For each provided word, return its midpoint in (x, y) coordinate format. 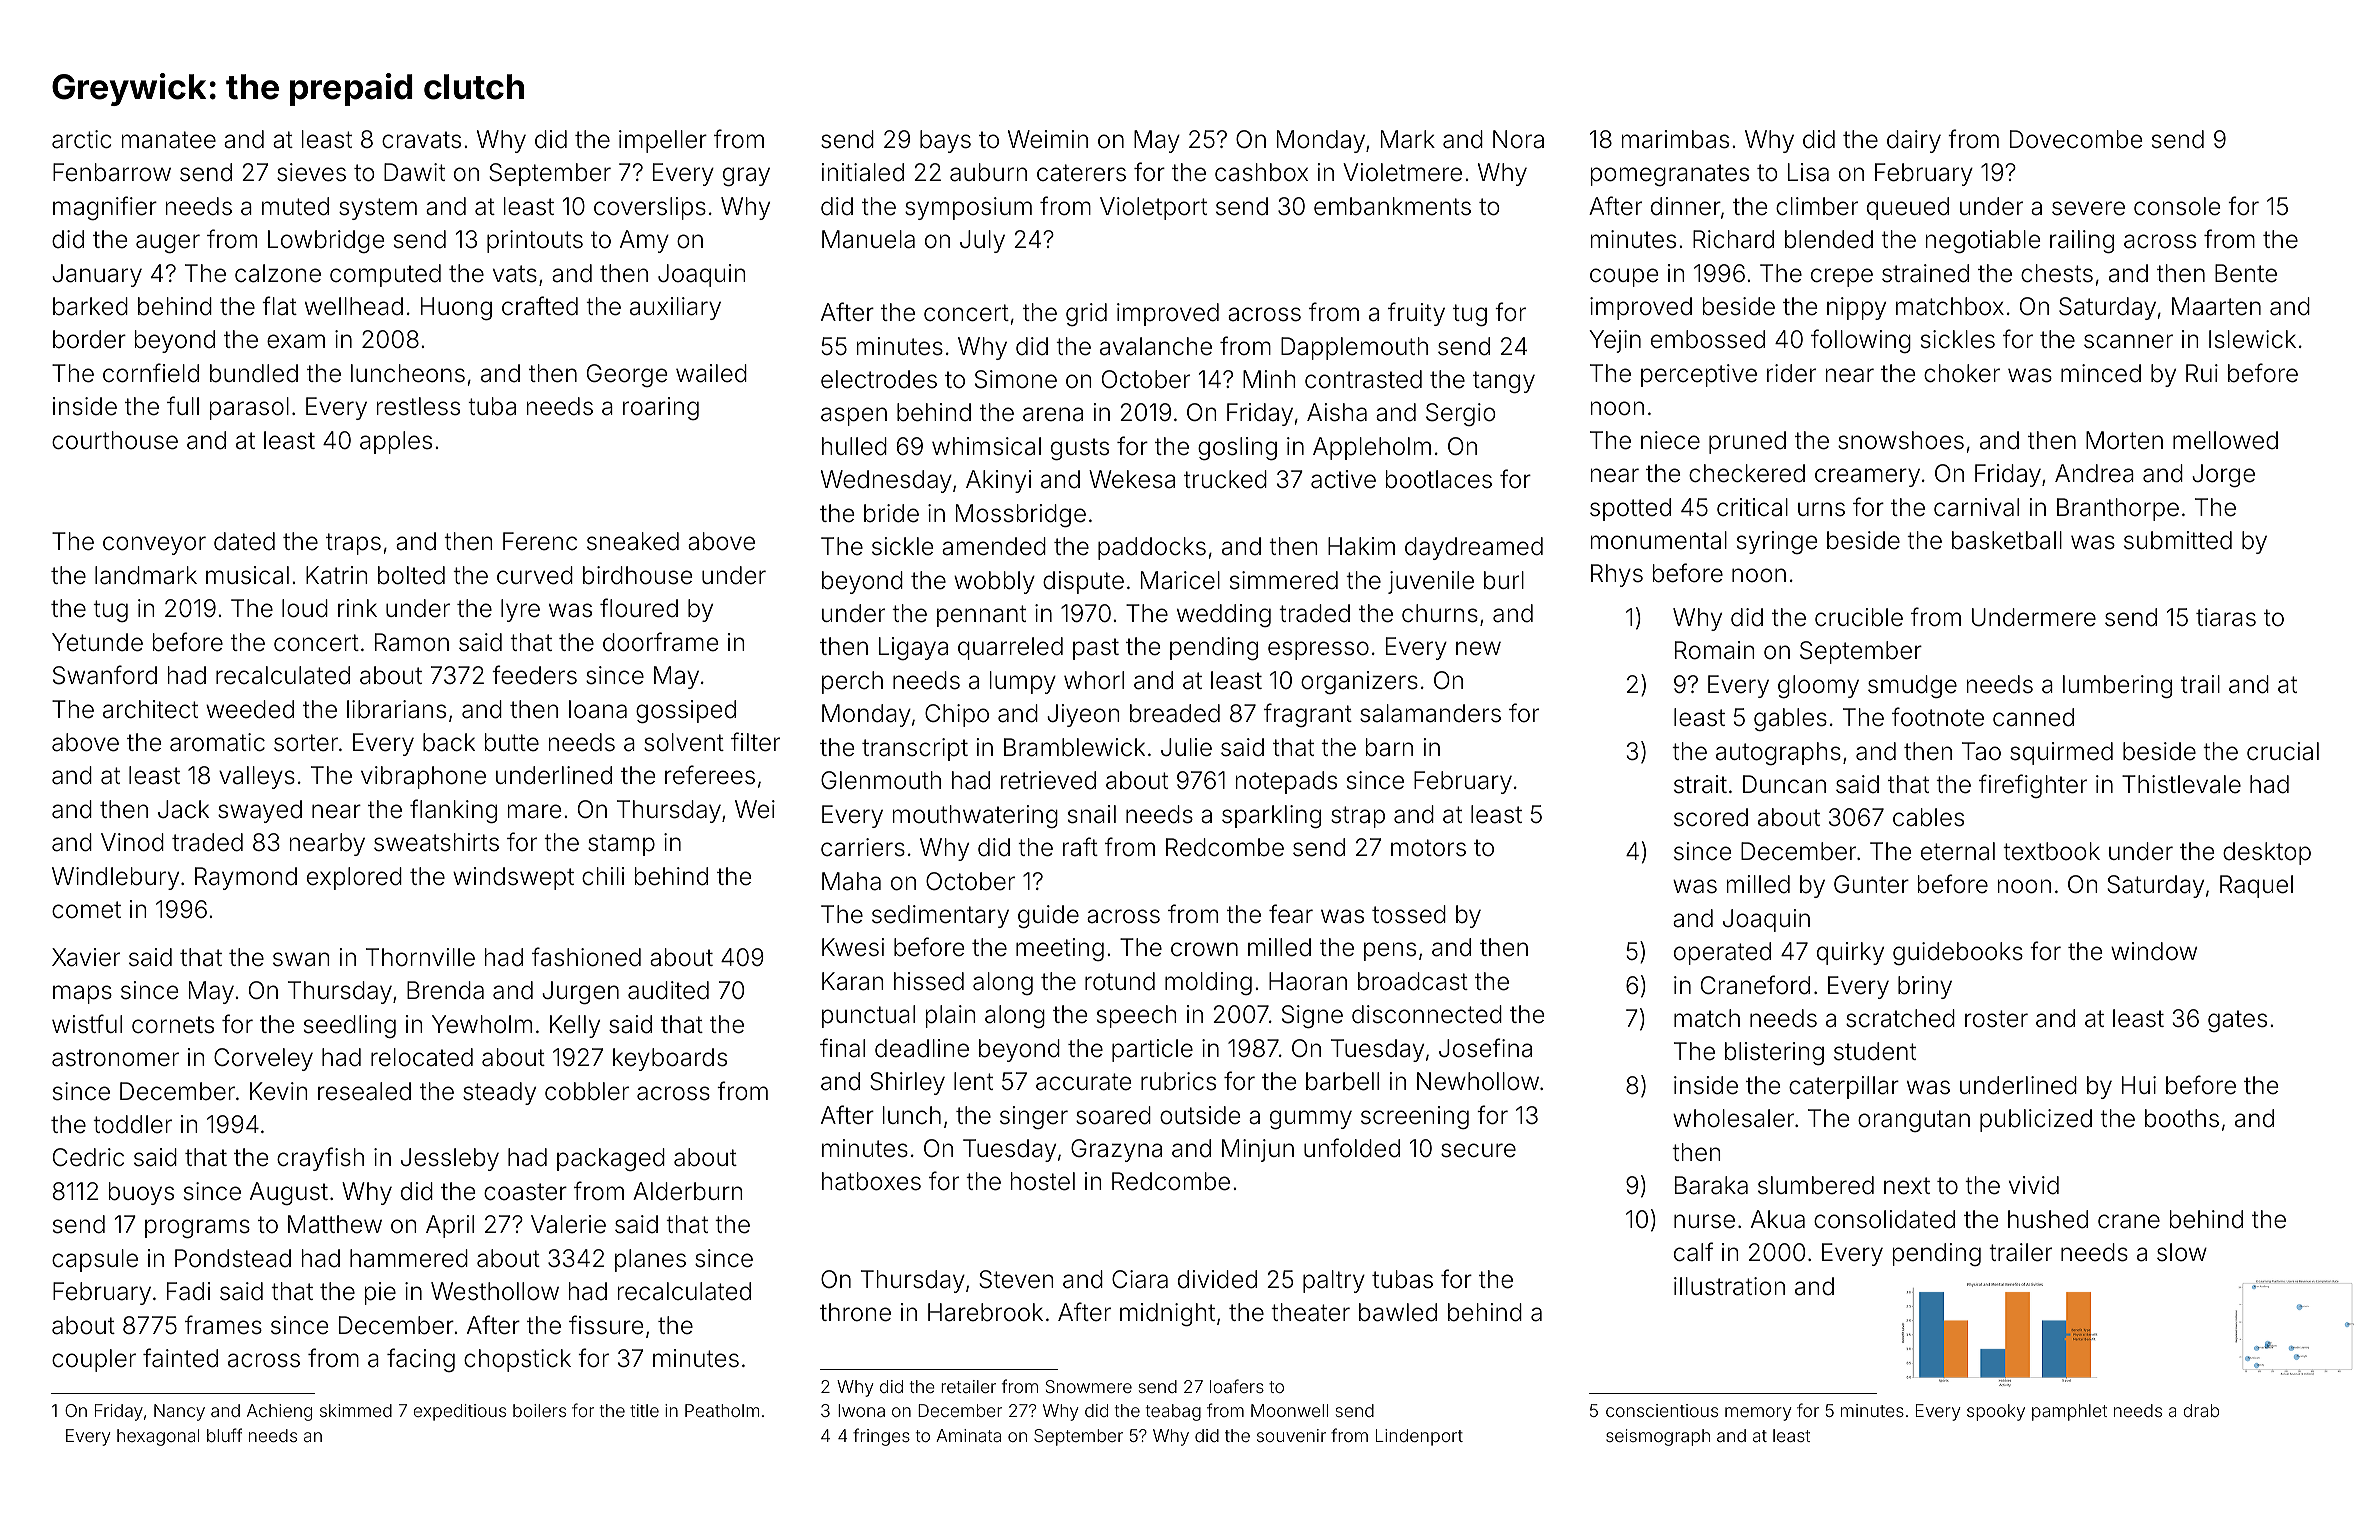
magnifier (105, 208)
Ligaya (913, 648)
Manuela (868, 239)
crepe (1842, 277)
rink (357, 608)
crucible (1859, 617)
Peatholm (722, 1410)
